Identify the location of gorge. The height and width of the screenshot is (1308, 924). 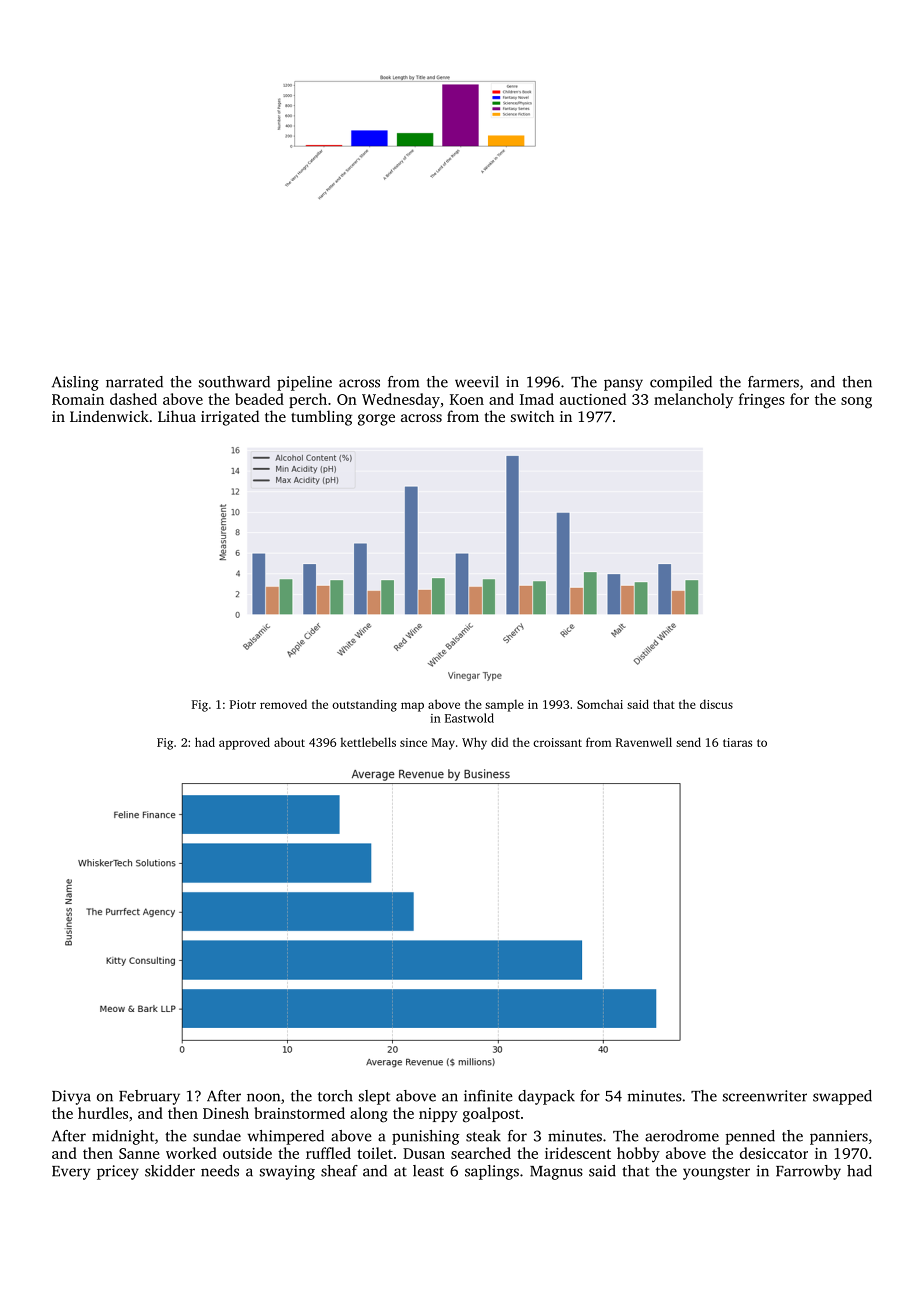
(376, 420).
